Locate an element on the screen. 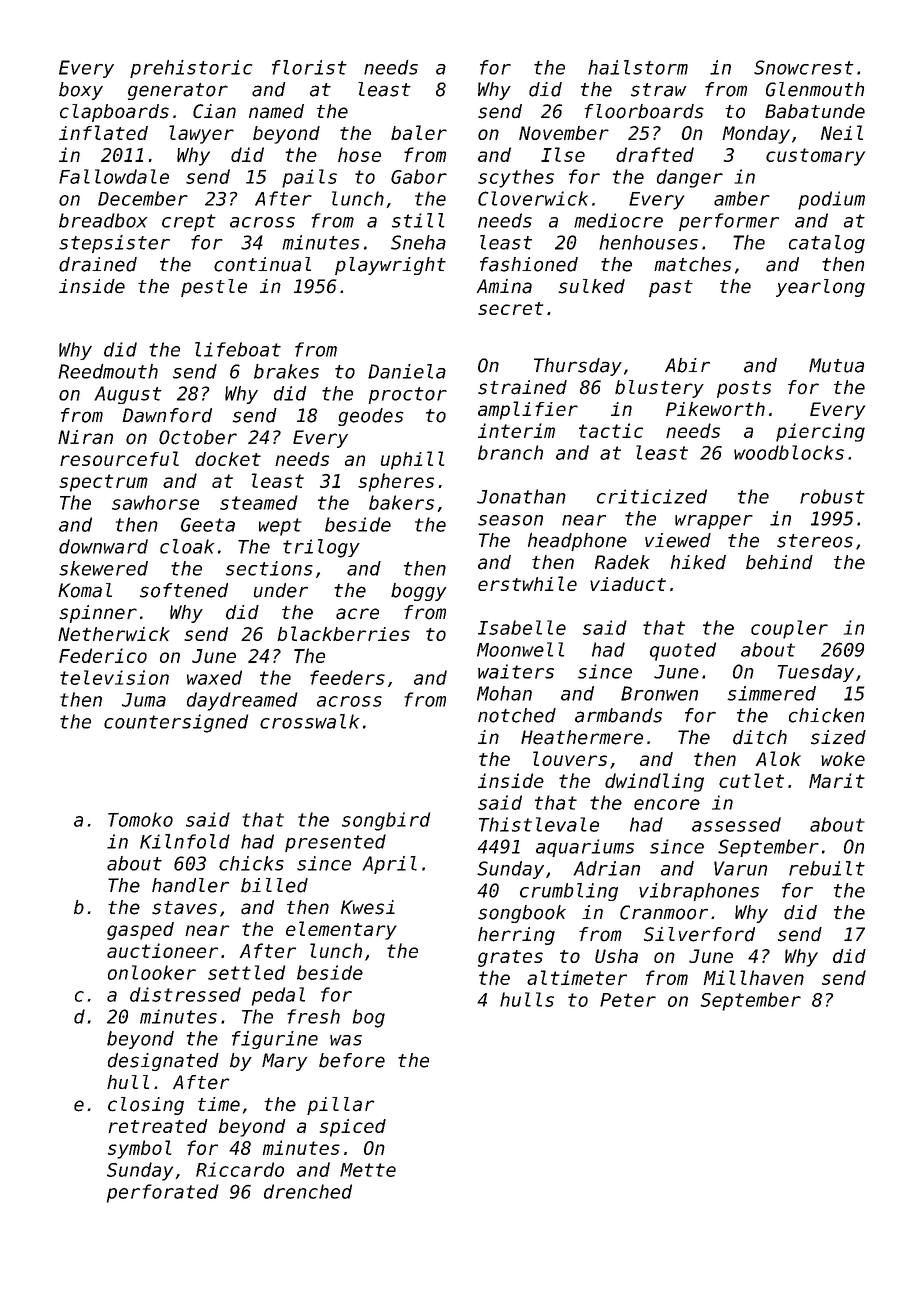  Mette is located at coordinates (368, 1170).
